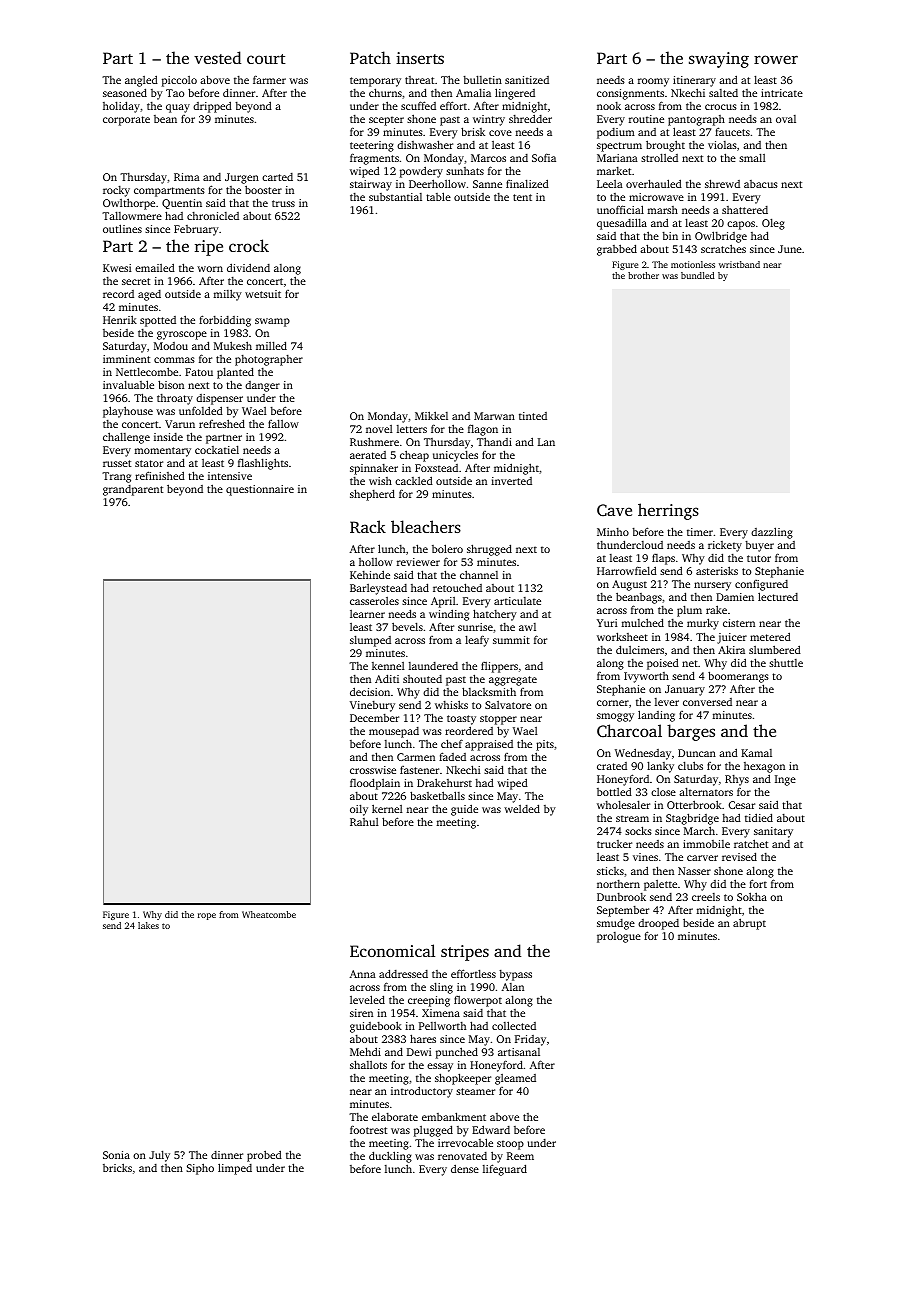  Describe the element at coordinates (370, 641) in the screenshot. I see `slumped` at that location.
